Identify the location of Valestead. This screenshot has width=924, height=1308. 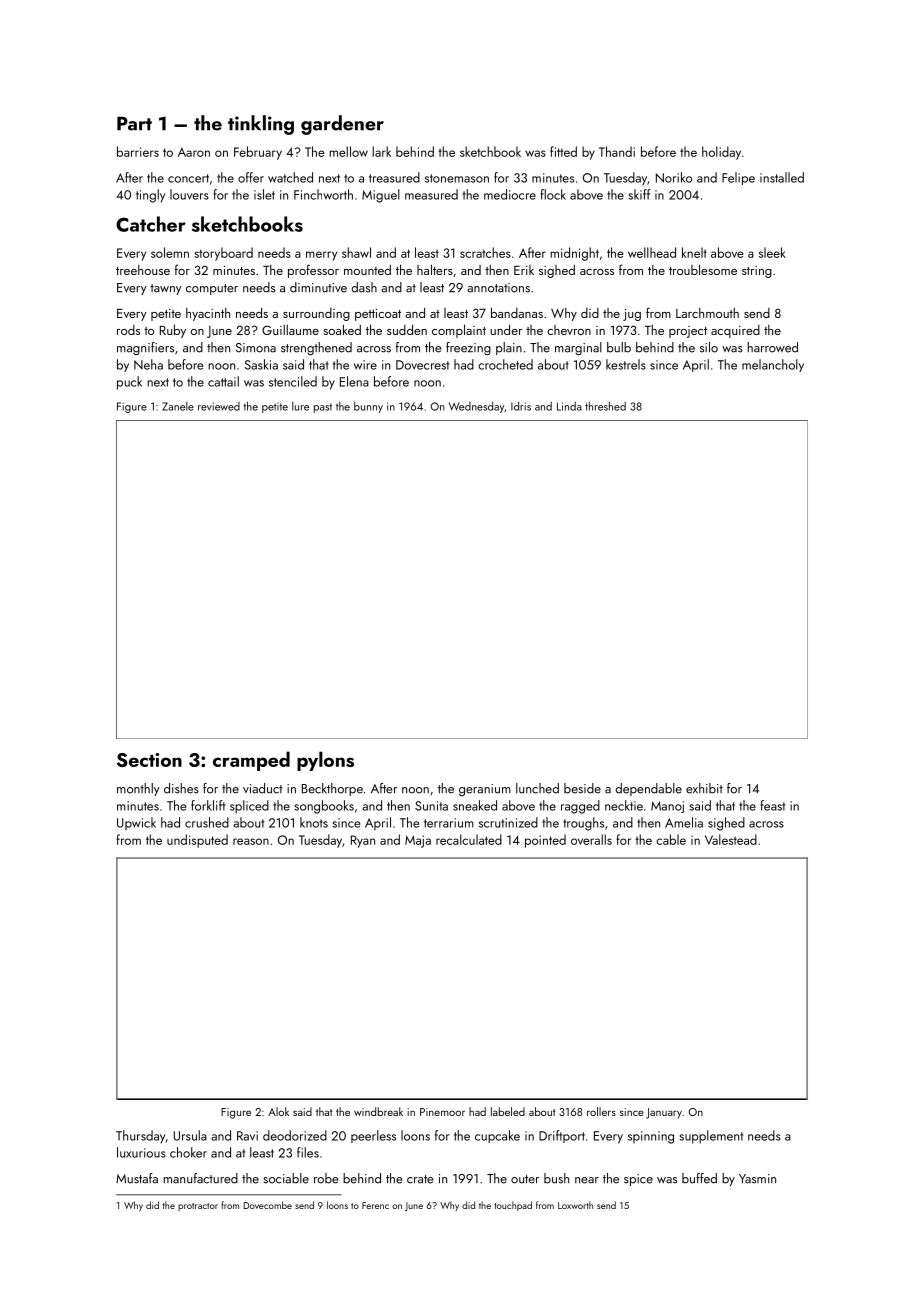
(731, 839).
